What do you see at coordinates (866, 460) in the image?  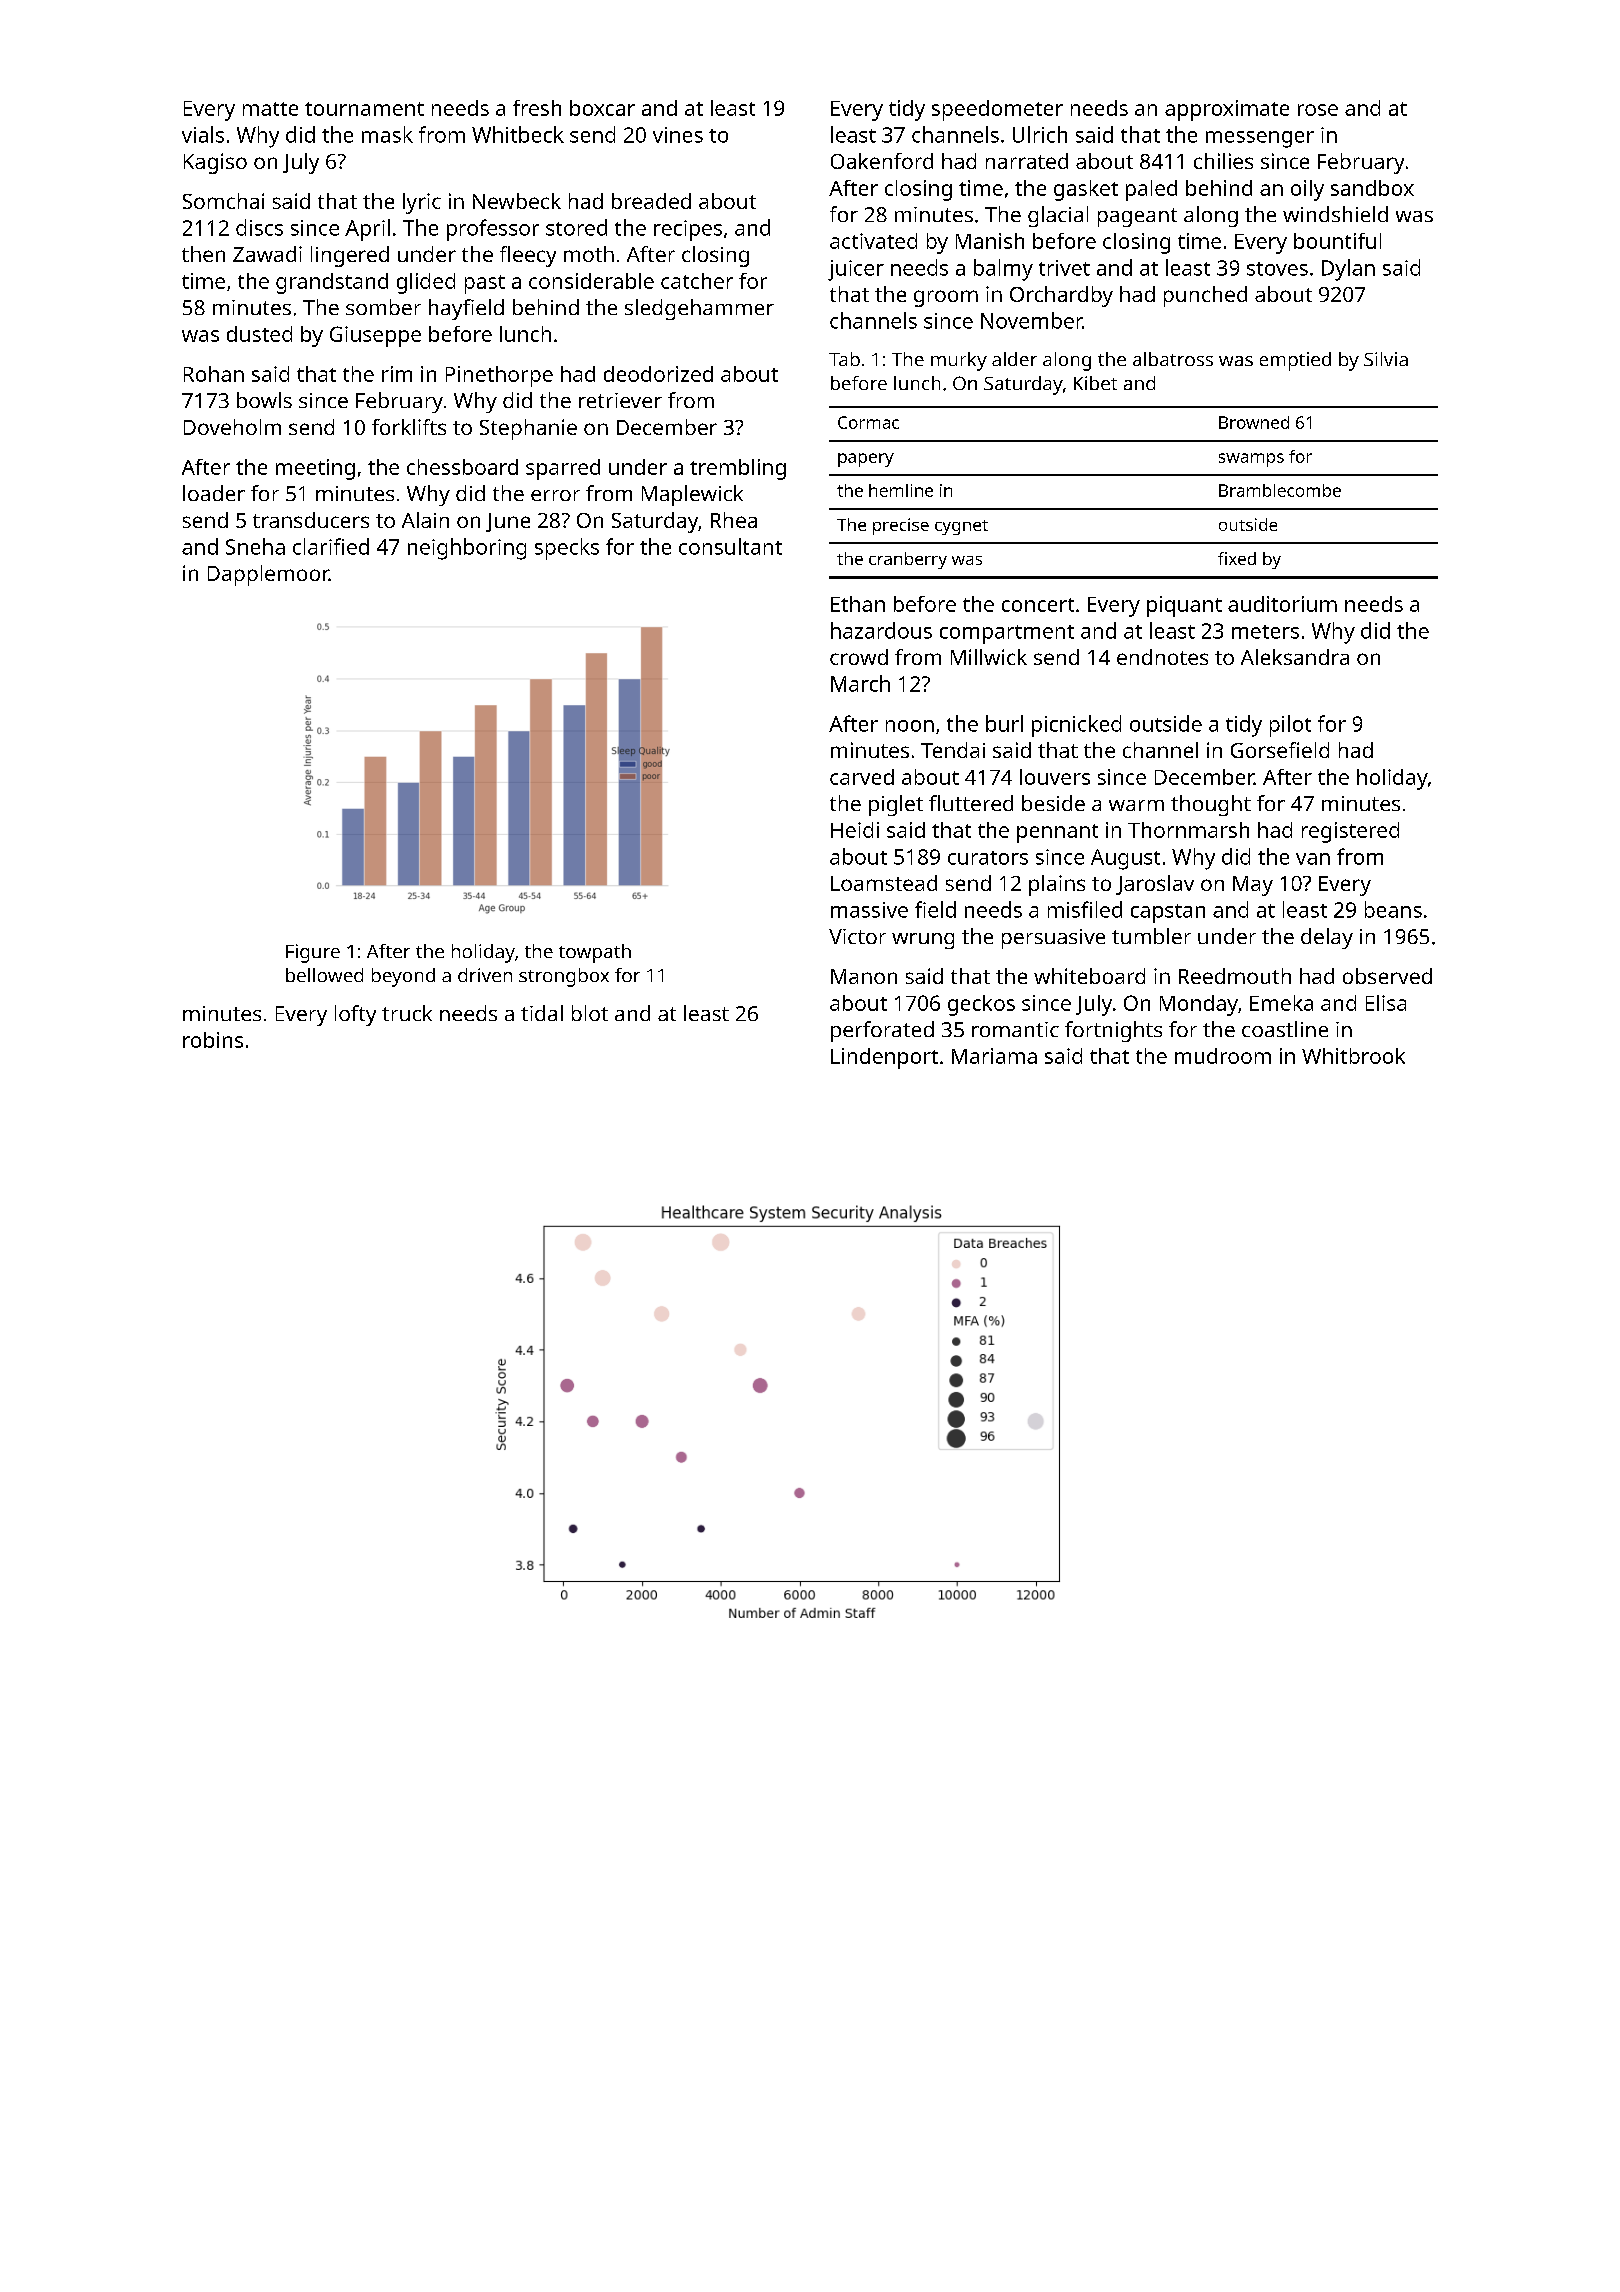 I see `papery` at bounding box center [866, 460].
